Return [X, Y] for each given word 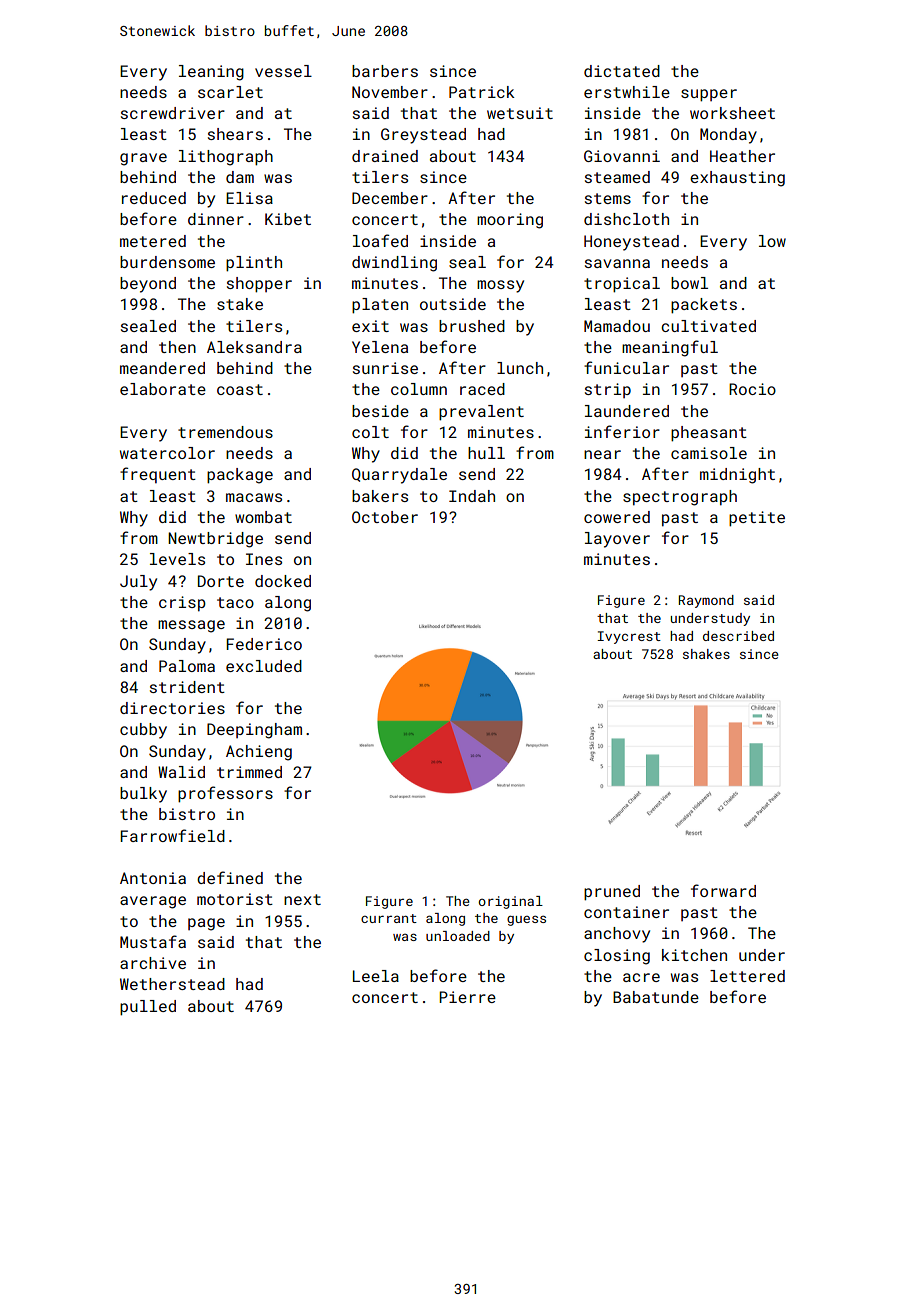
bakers [380, 496]
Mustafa [153, 941]
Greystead [423, 136]
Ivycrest [629, 637]
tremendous [225, 432]
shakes [706, 654]
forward [723, 890]
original [510, 902]
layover [617, 540]
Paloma [187, 666]
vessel [283, 71]
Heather [742, 156]
